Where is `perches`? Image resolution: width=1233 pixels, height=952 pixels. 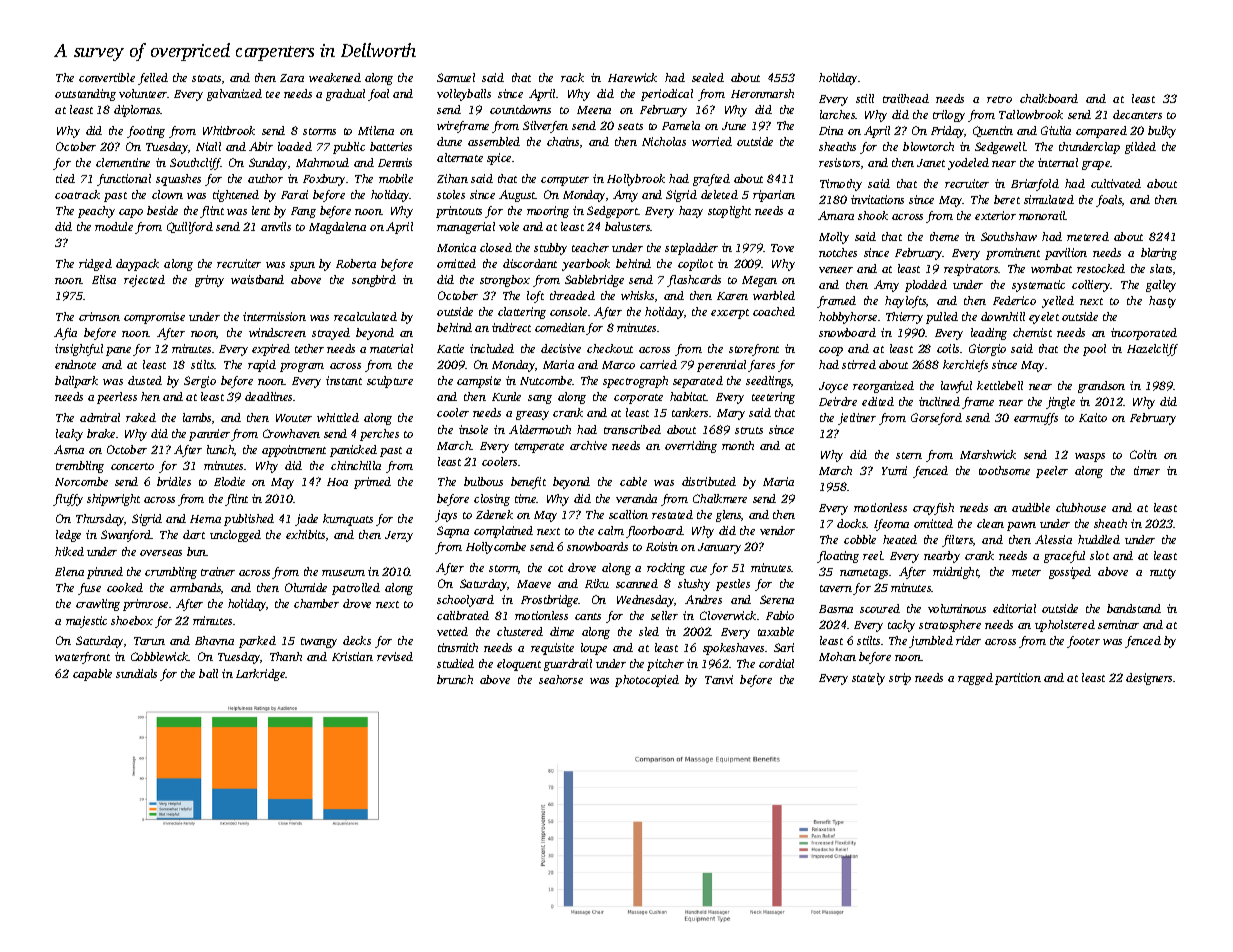 perches is located at coordinates (379, 435).
